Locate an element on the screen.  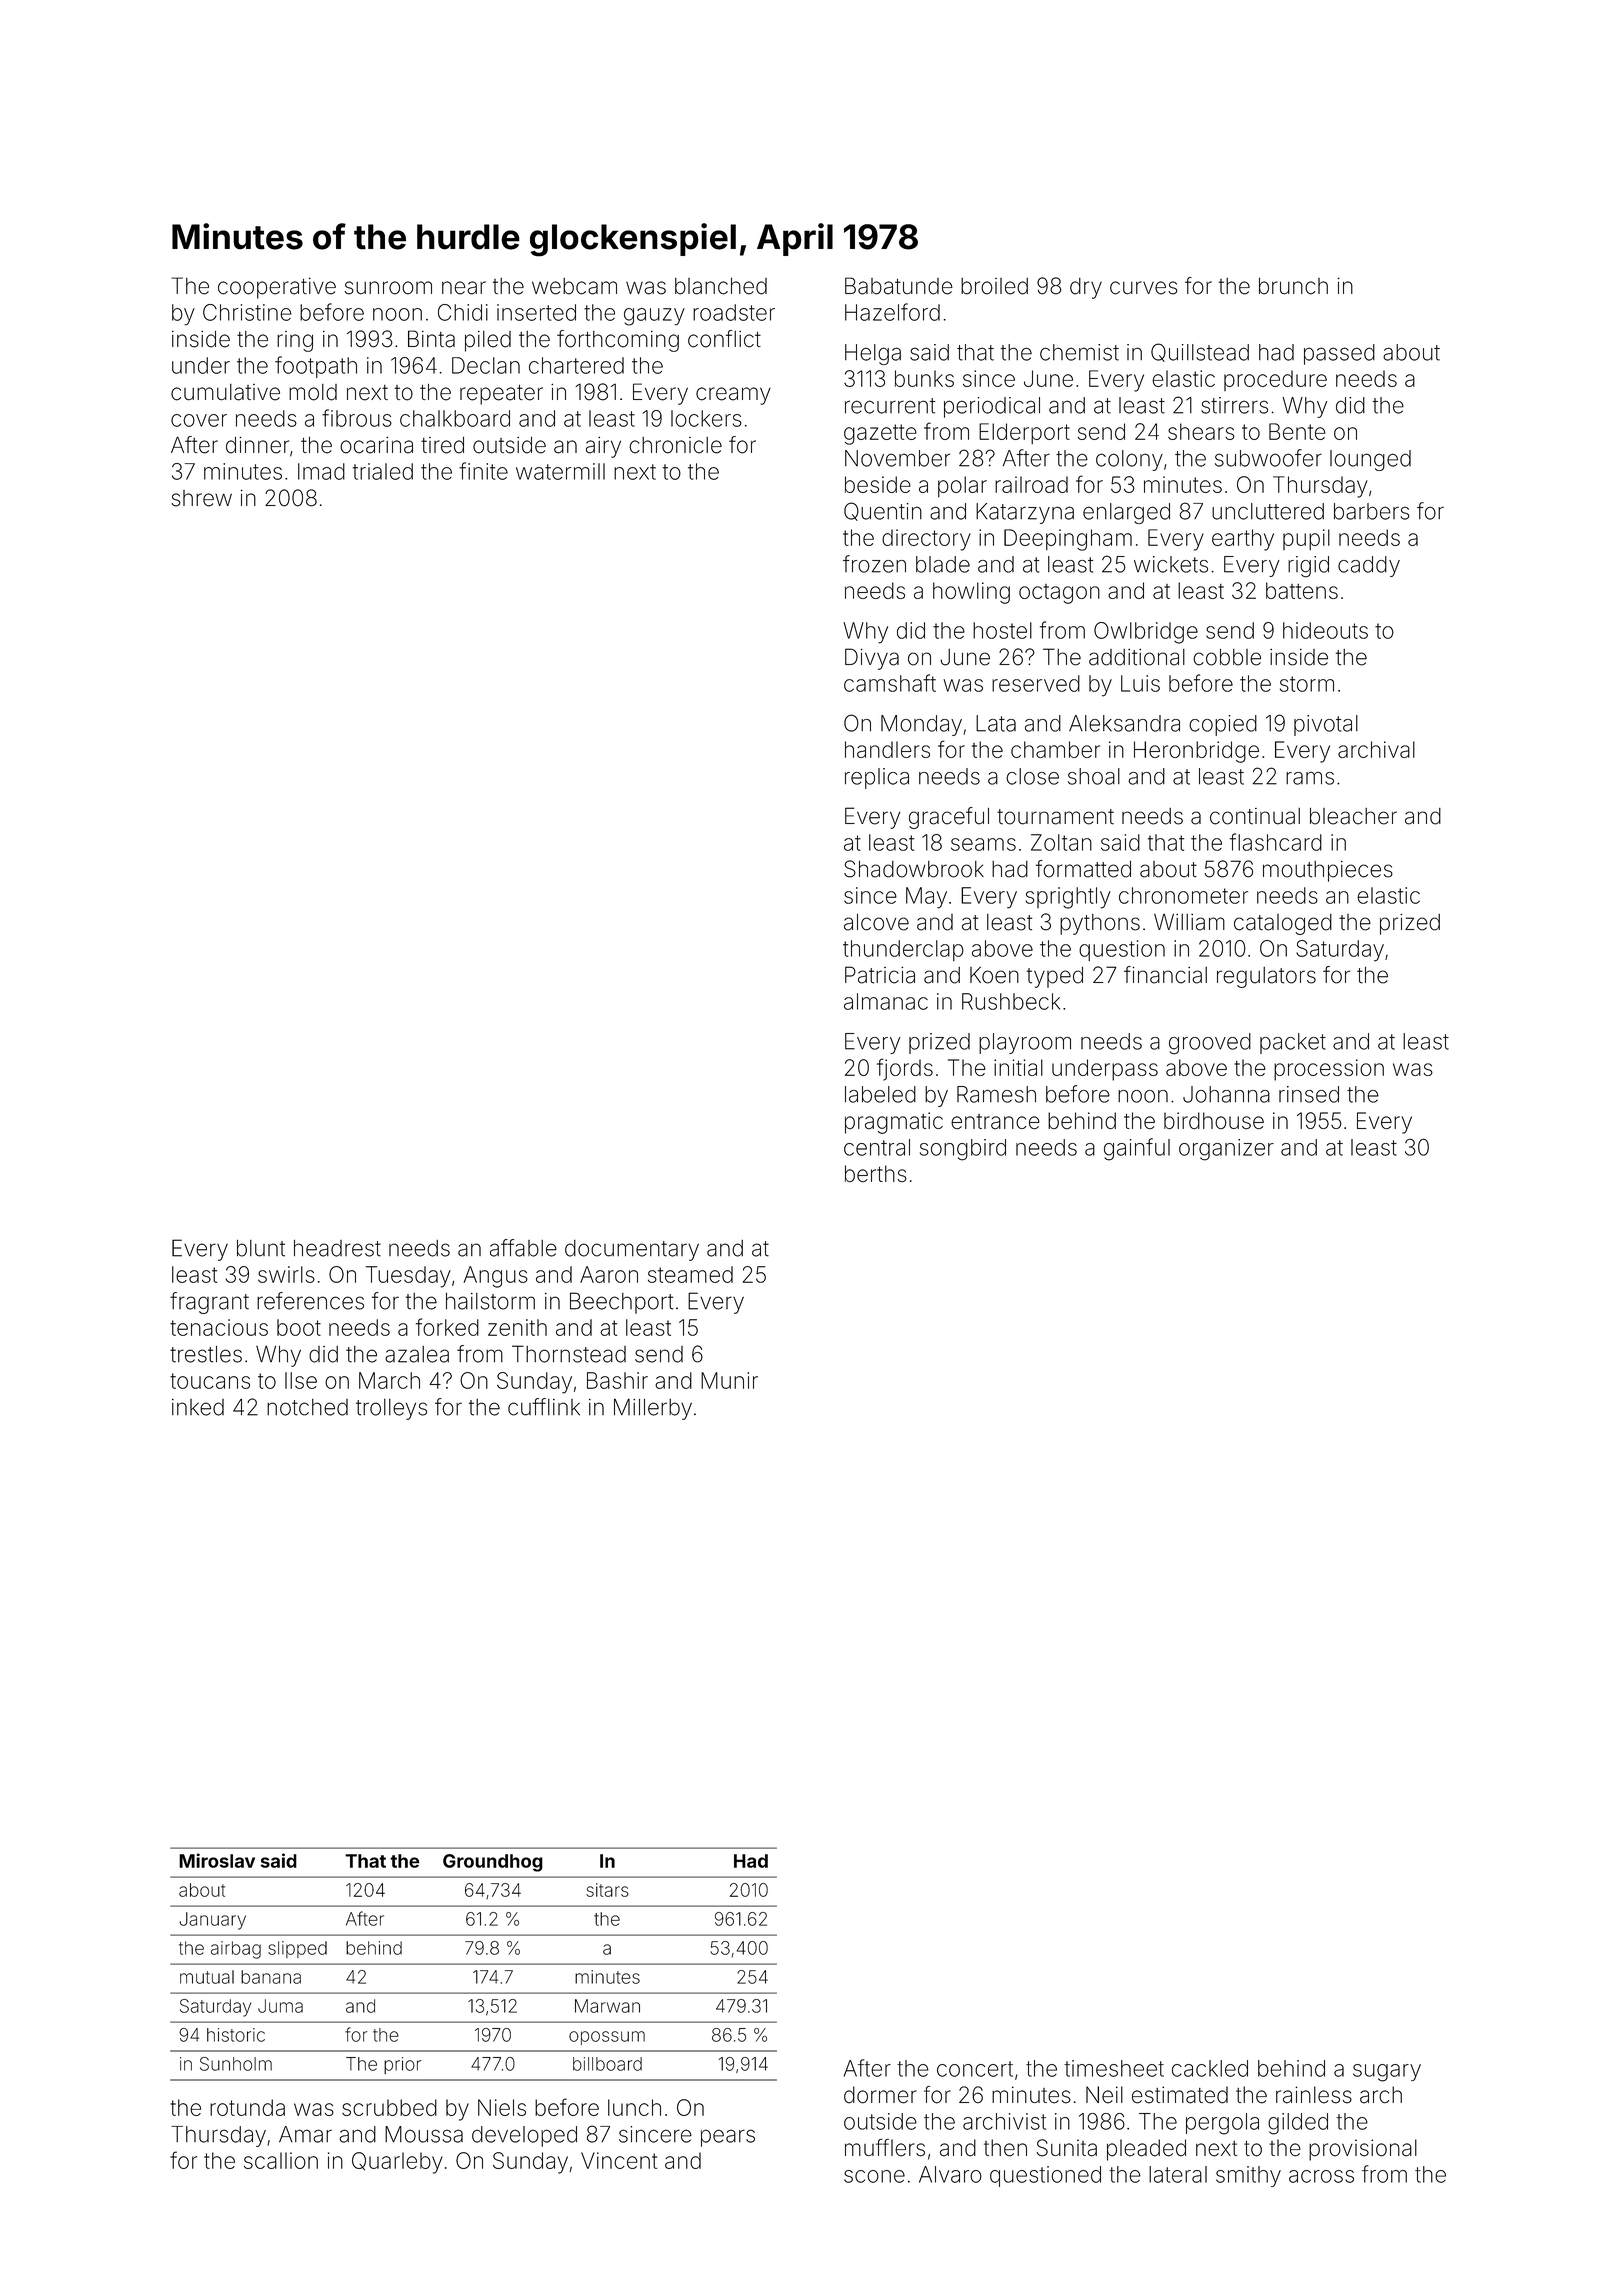
chronicle is located at coordinates (675, 445).
